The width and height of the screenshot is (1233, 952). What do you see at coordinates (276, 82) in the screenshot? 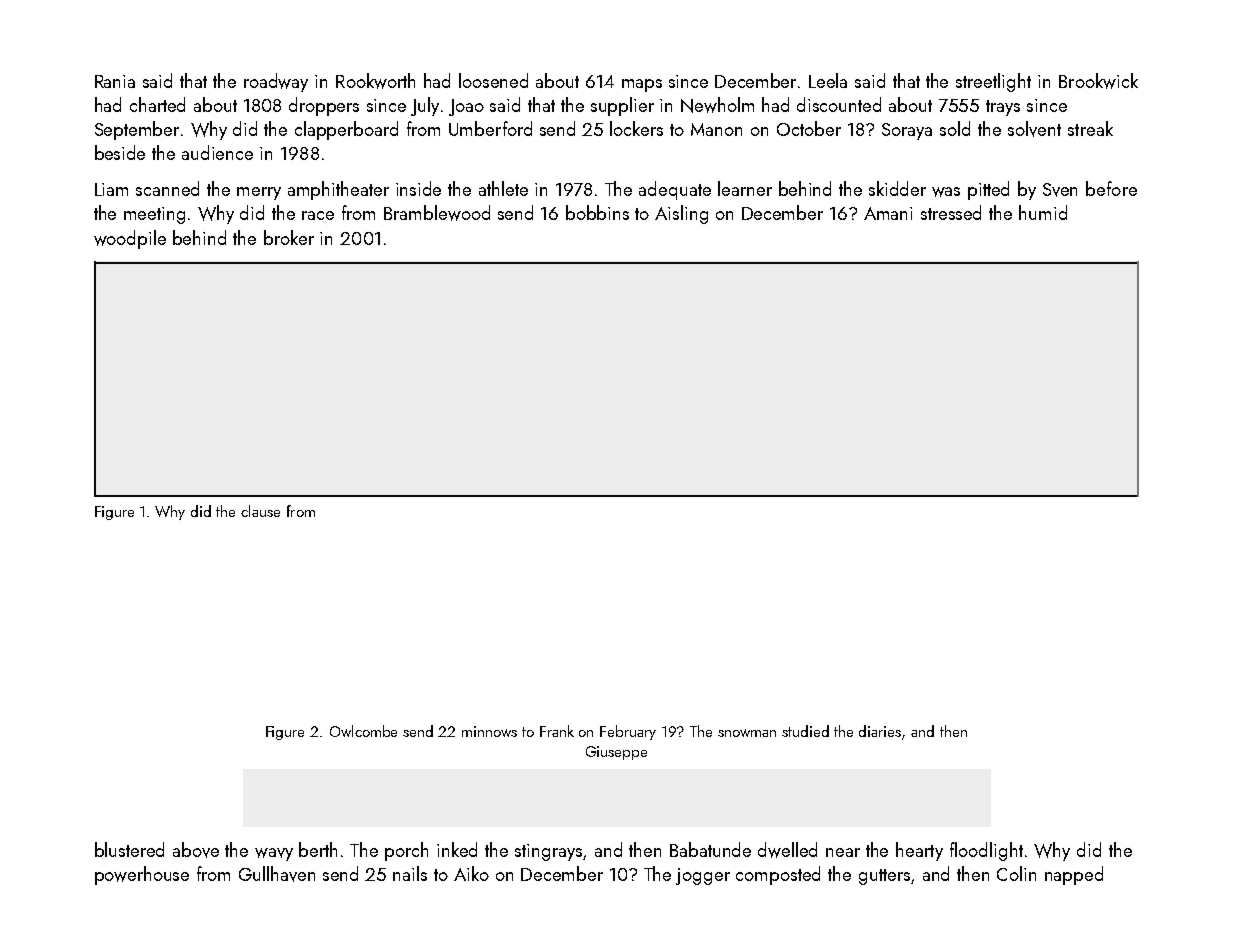
I see `roadway` at bounding box center [276, 82].
